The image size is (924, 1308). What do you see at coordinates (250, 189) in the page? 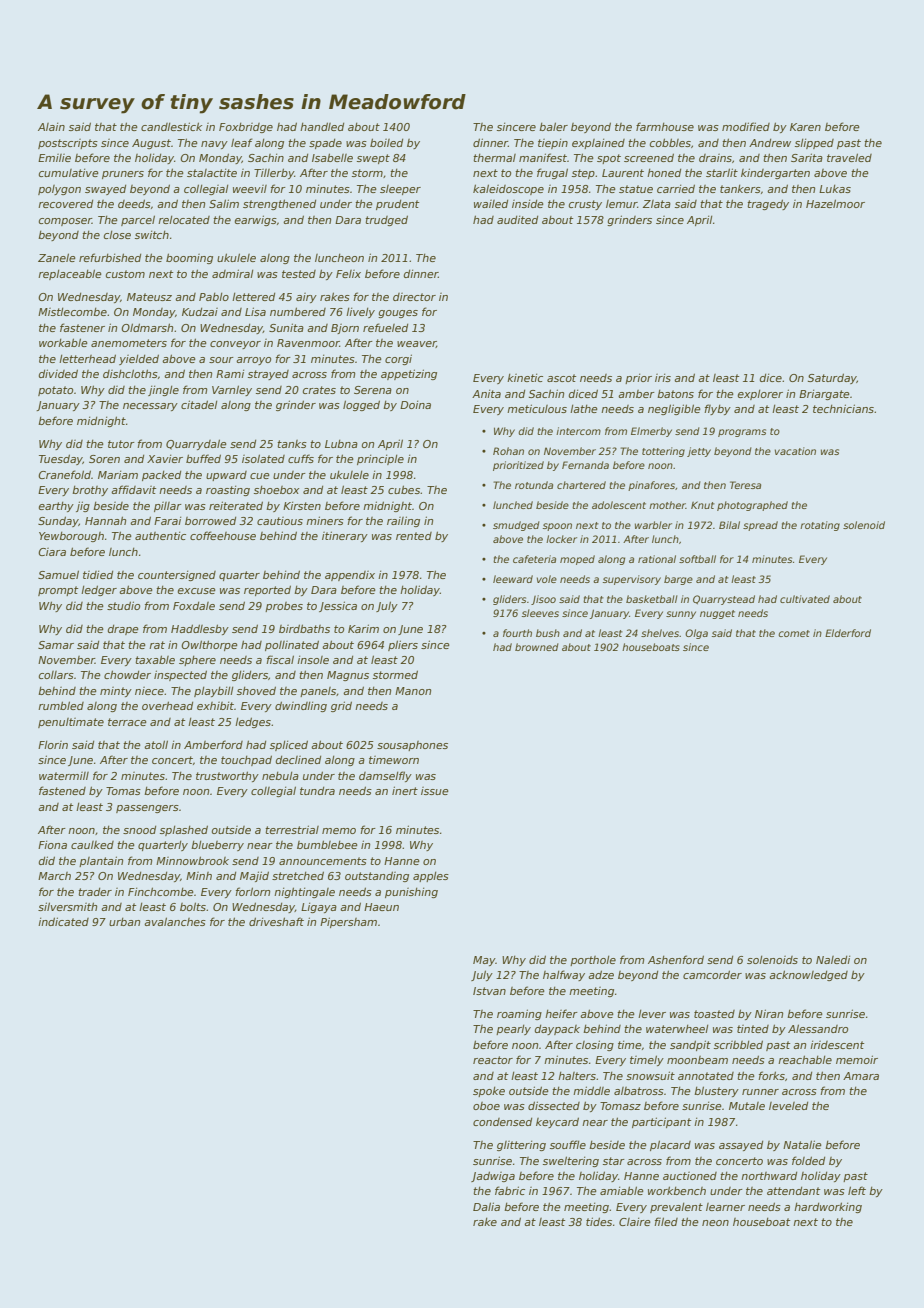
I see `weevil` at bounding box center [250, 189].
